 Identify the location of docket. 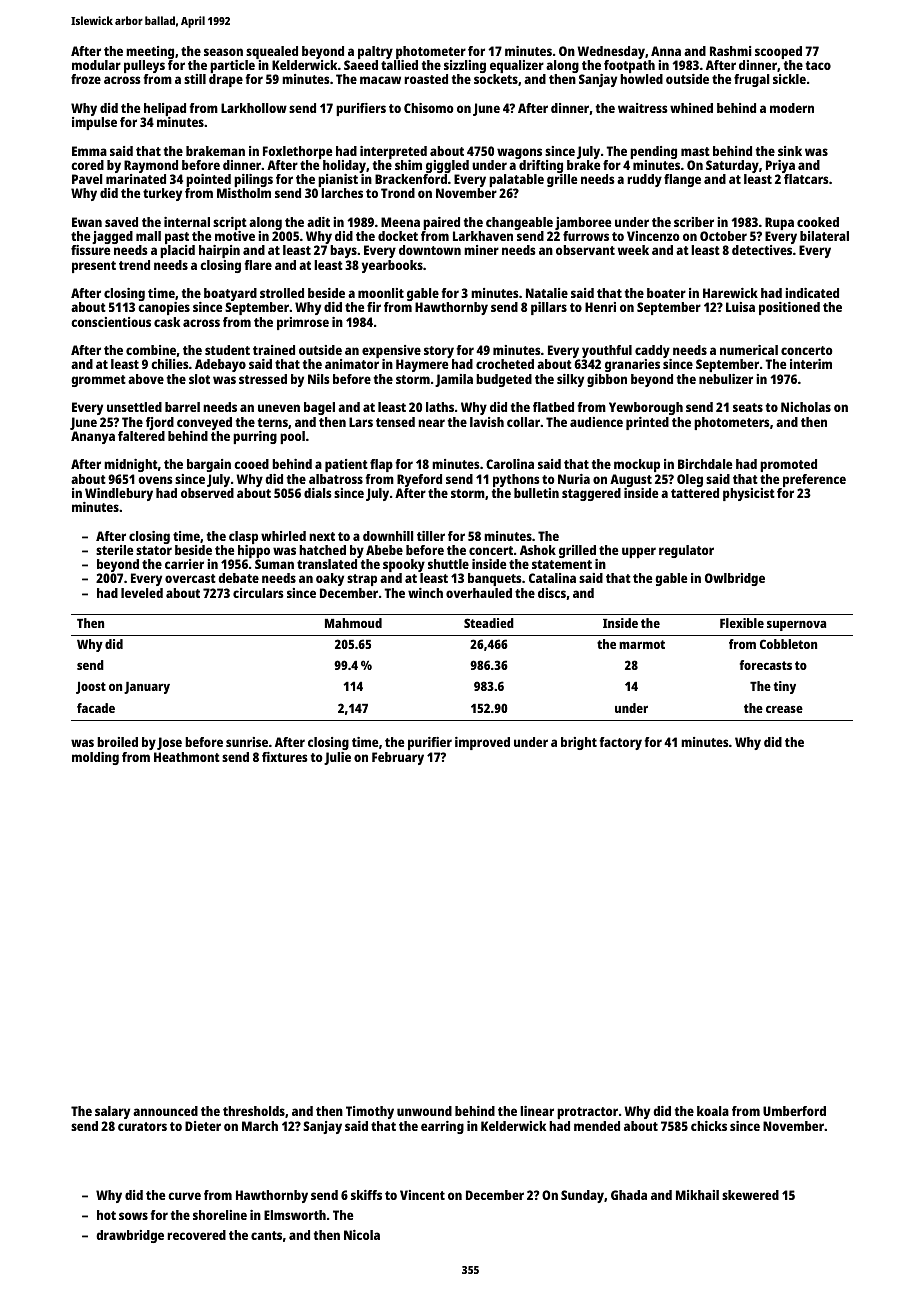
(398, 236).
